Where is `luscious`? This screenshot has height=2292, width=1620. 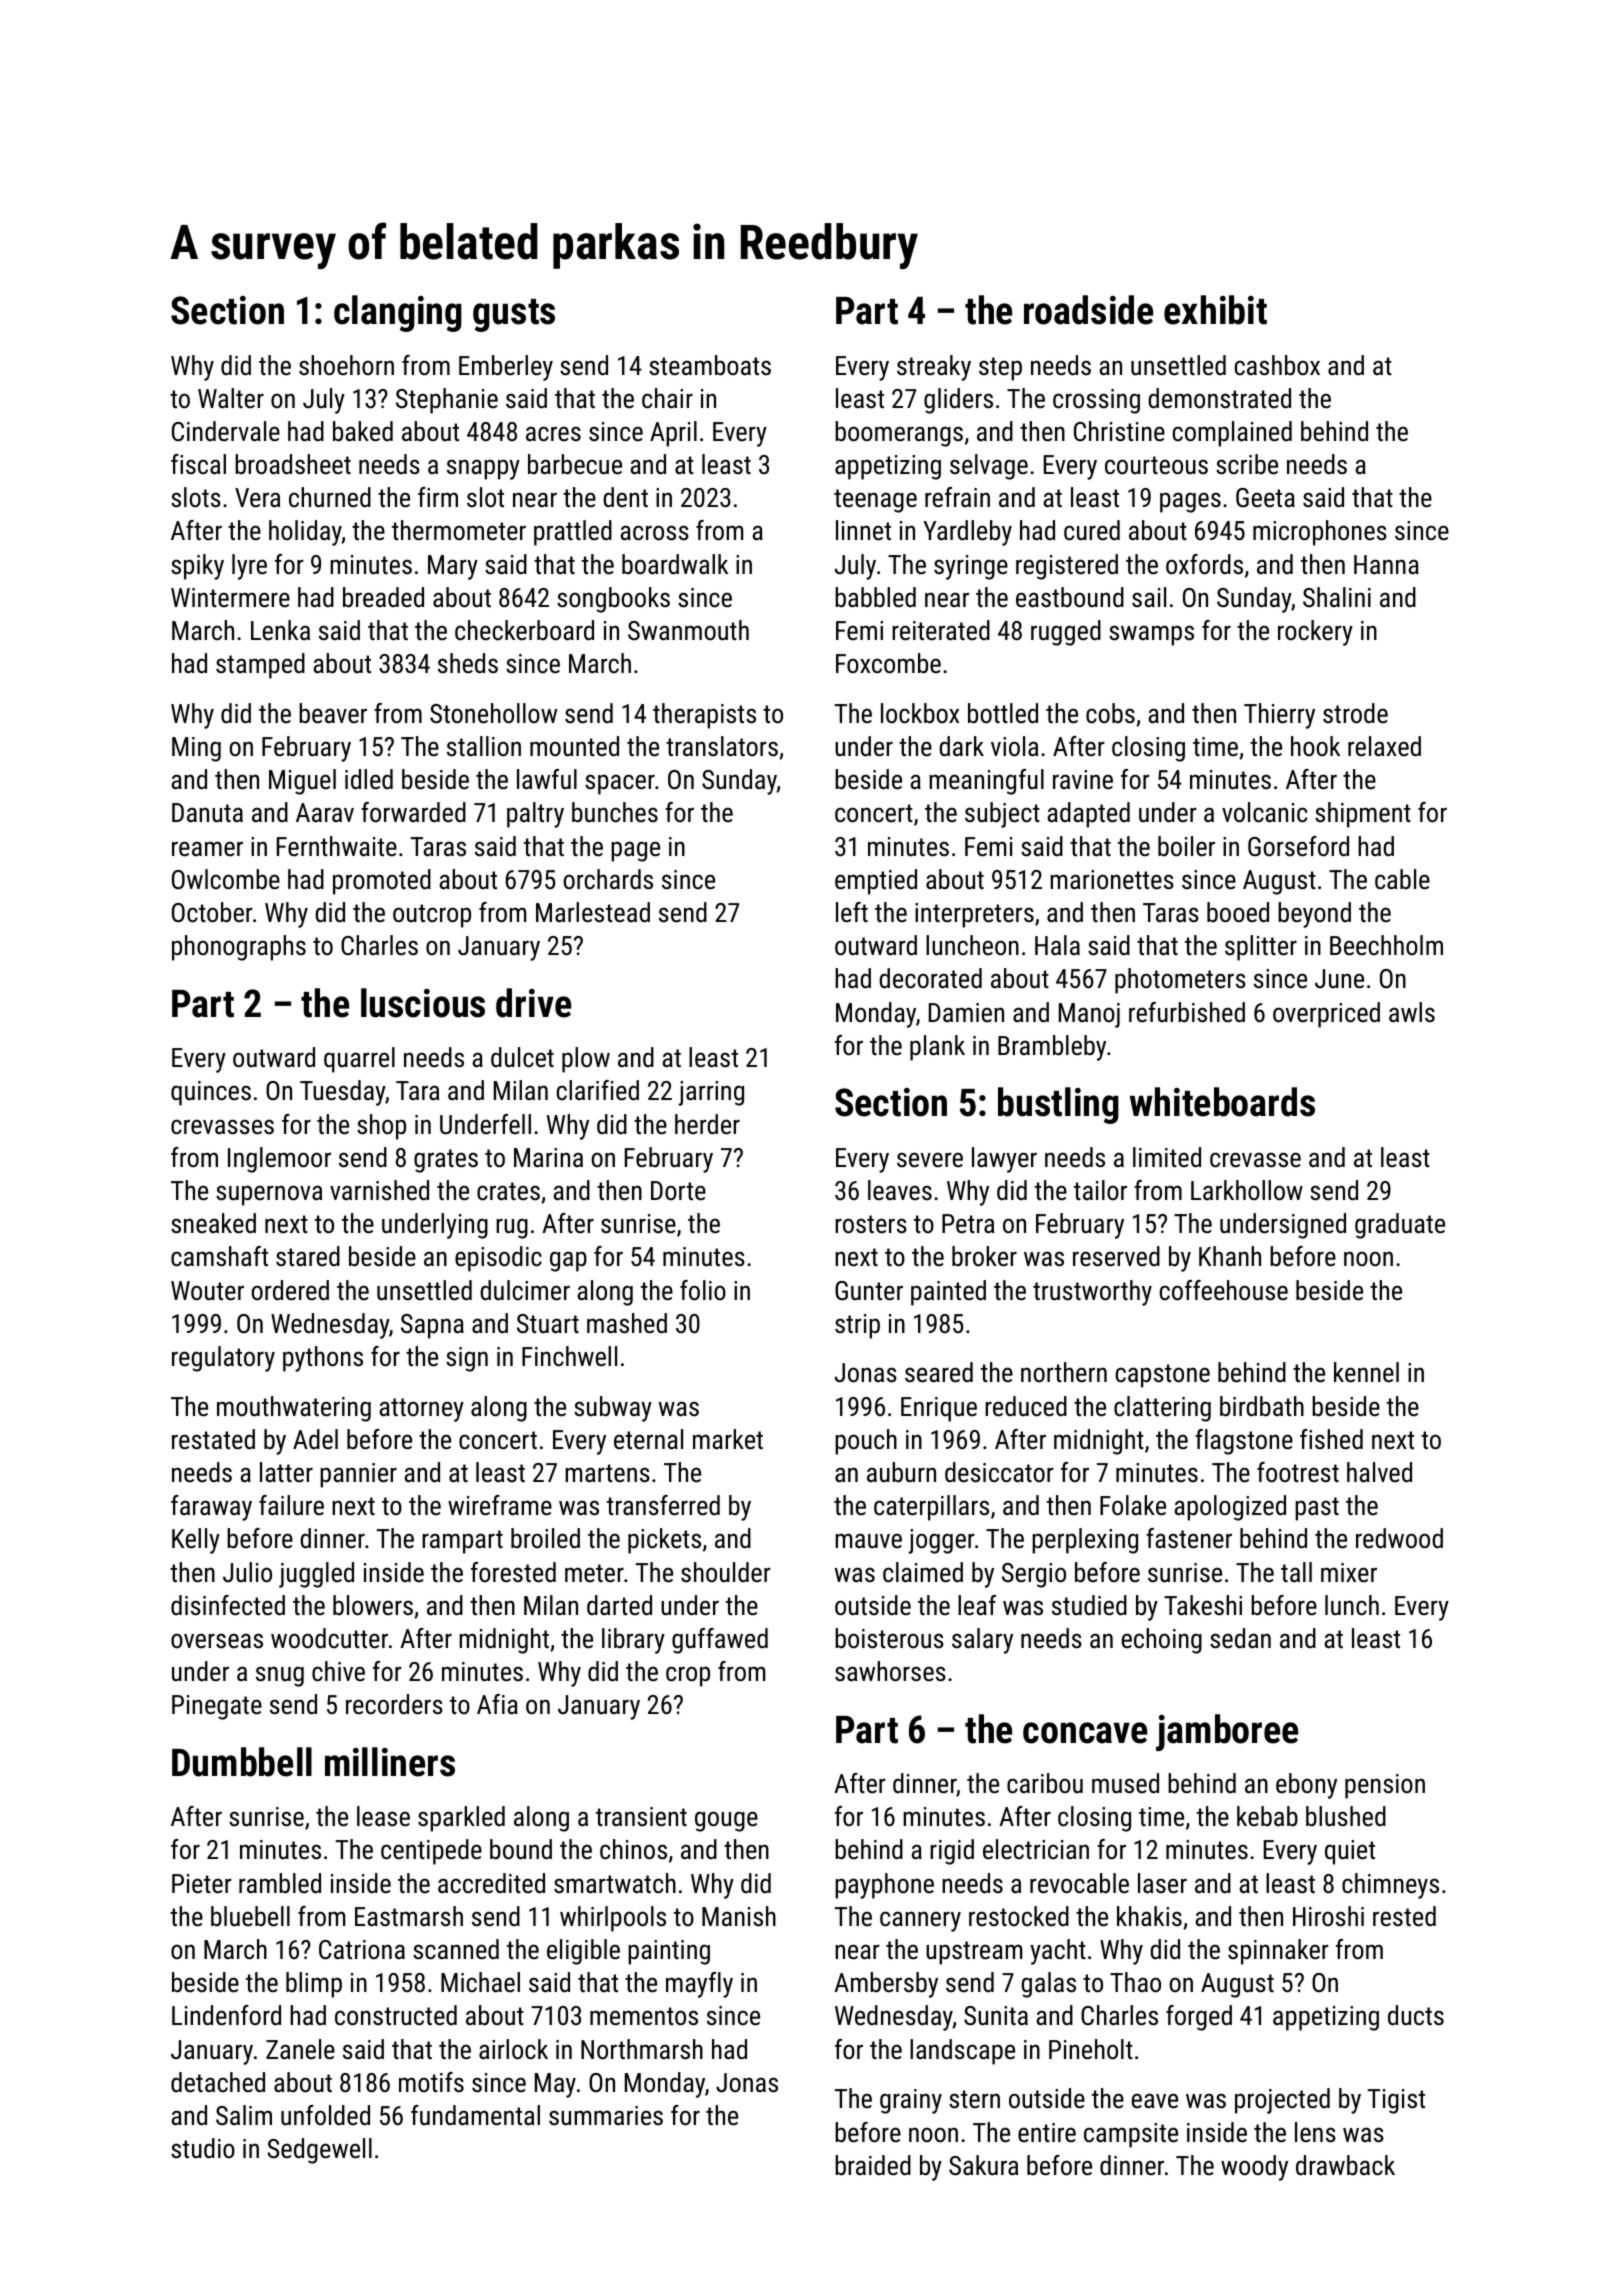 luscious is located at coordinates (423, 1003).
